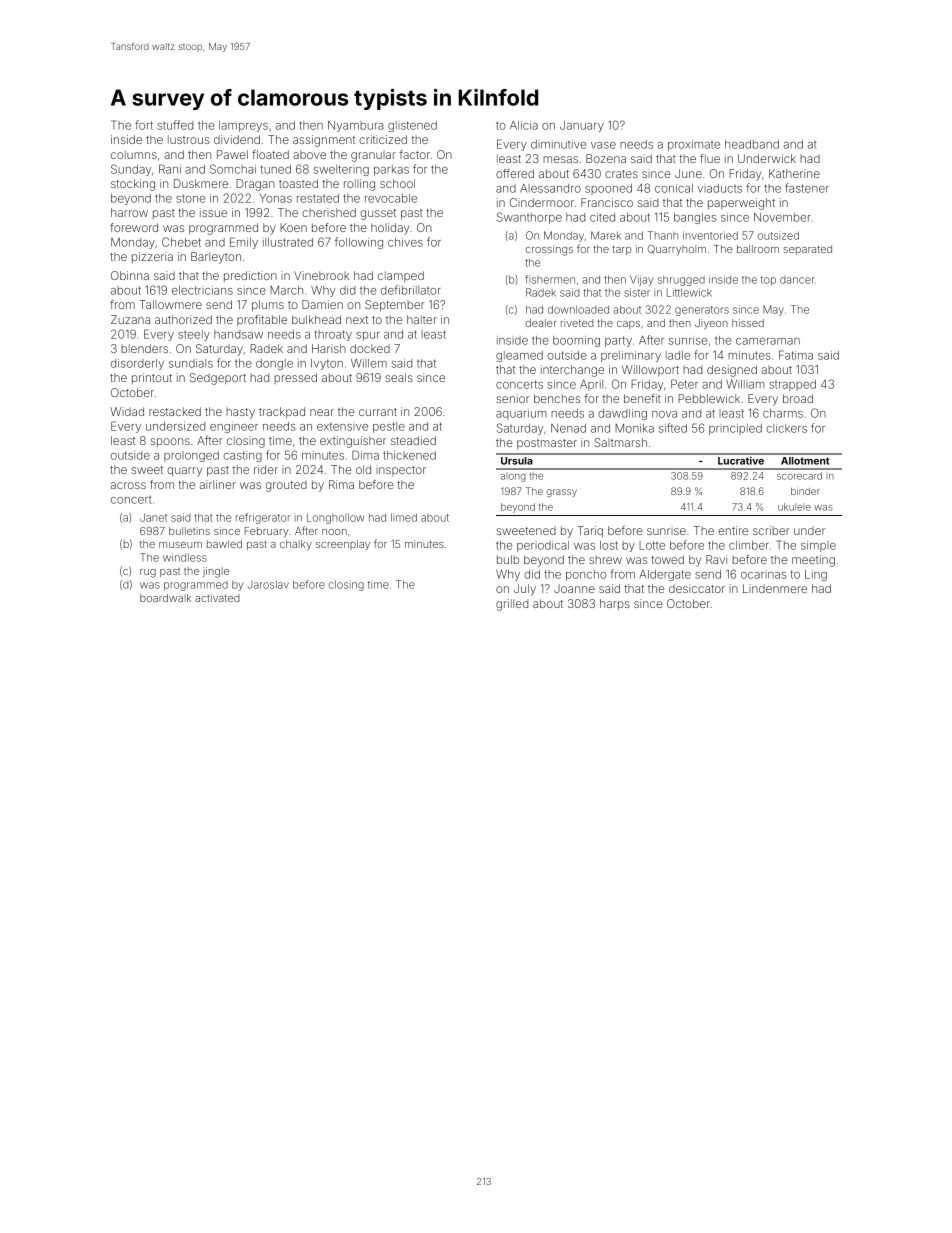  What do you see at coordinates (165, 598) in the screenshot?
I see `boardwalk` at bounding box center [165, 598].
